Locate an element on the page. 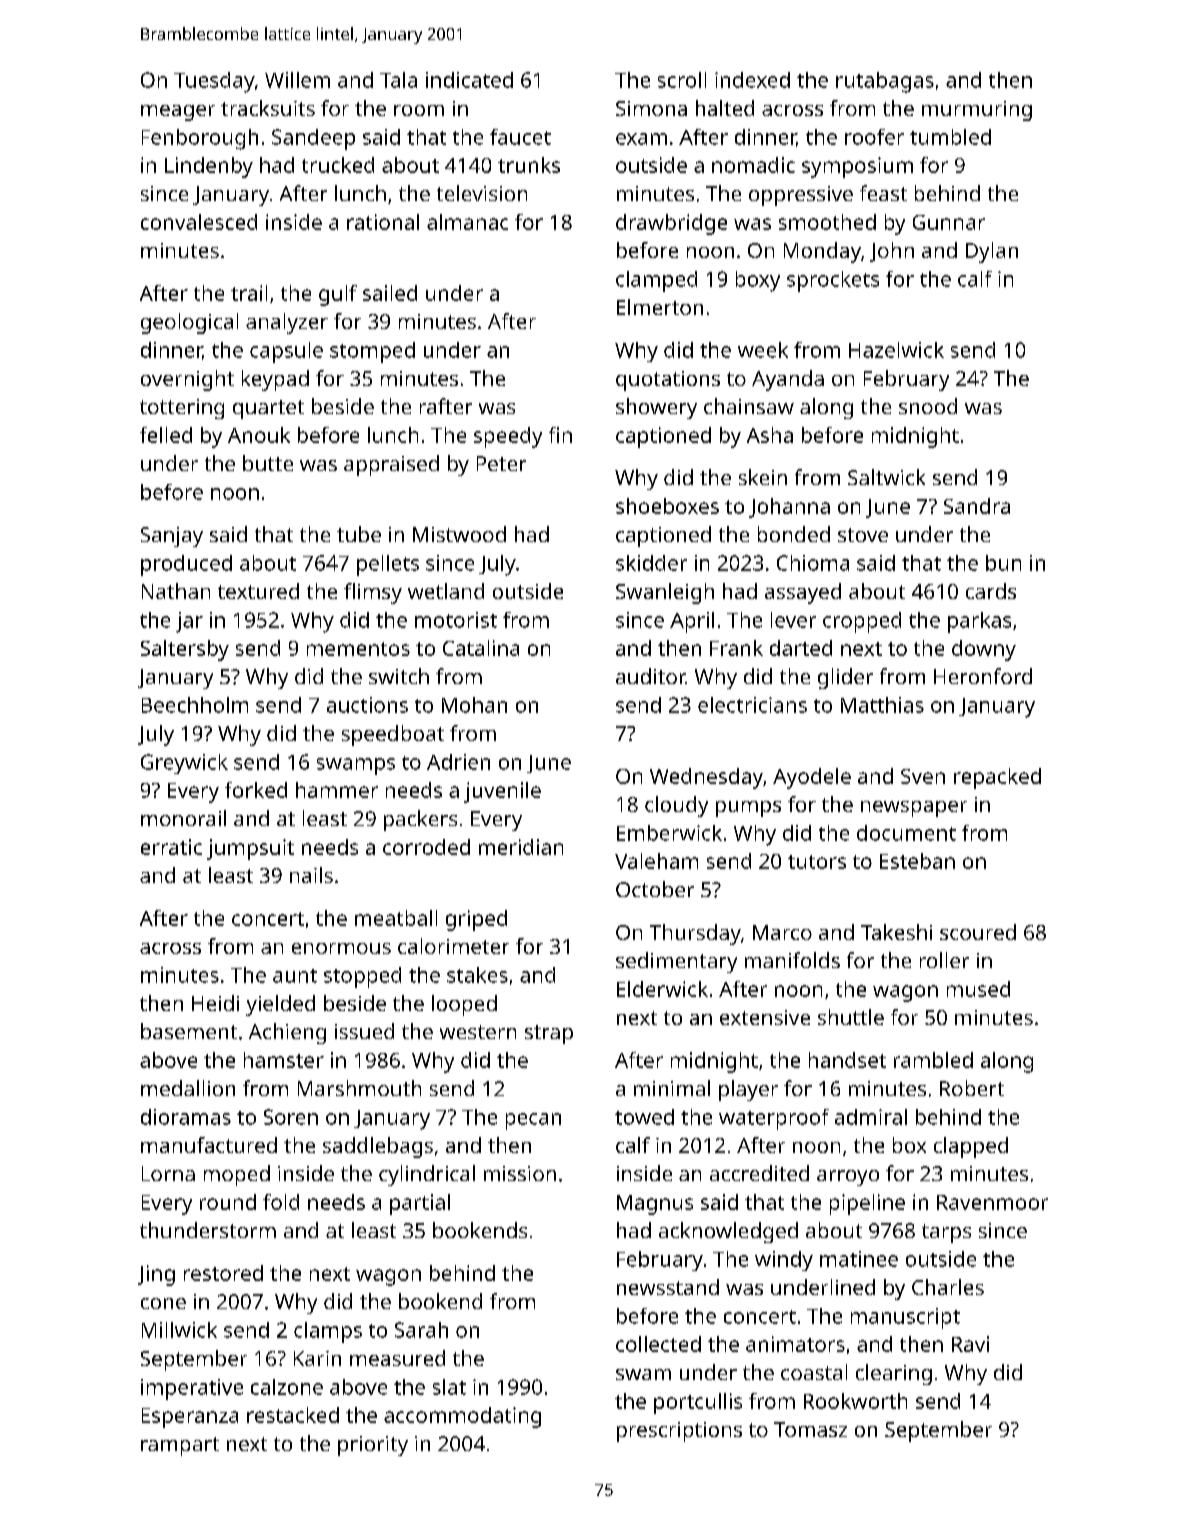 The width and height of the page is (1189, 1539). mused is located at coordinates (978, 989).
